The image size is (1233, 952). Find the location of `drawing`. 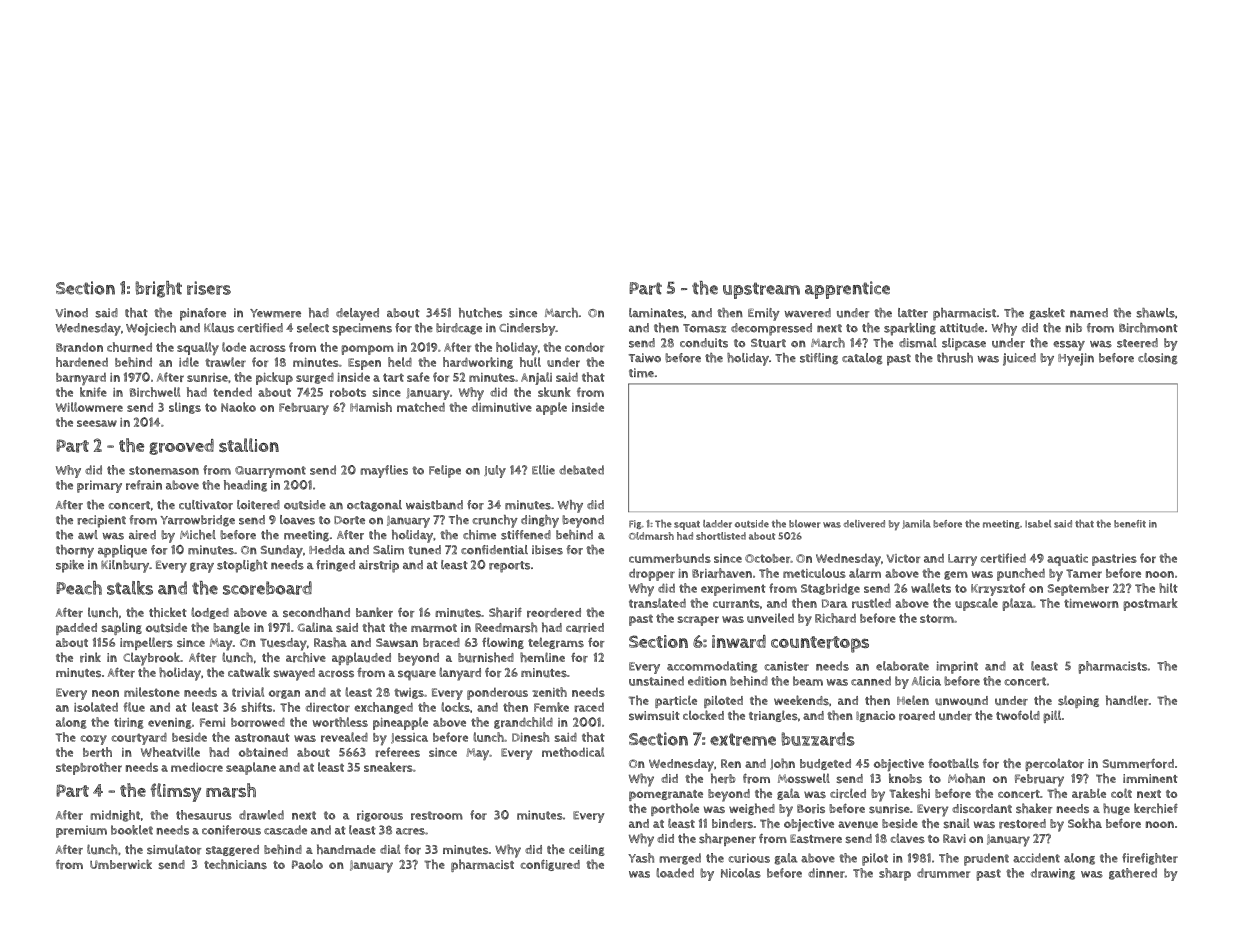

drawing is located at coordinates (1053, 874).
